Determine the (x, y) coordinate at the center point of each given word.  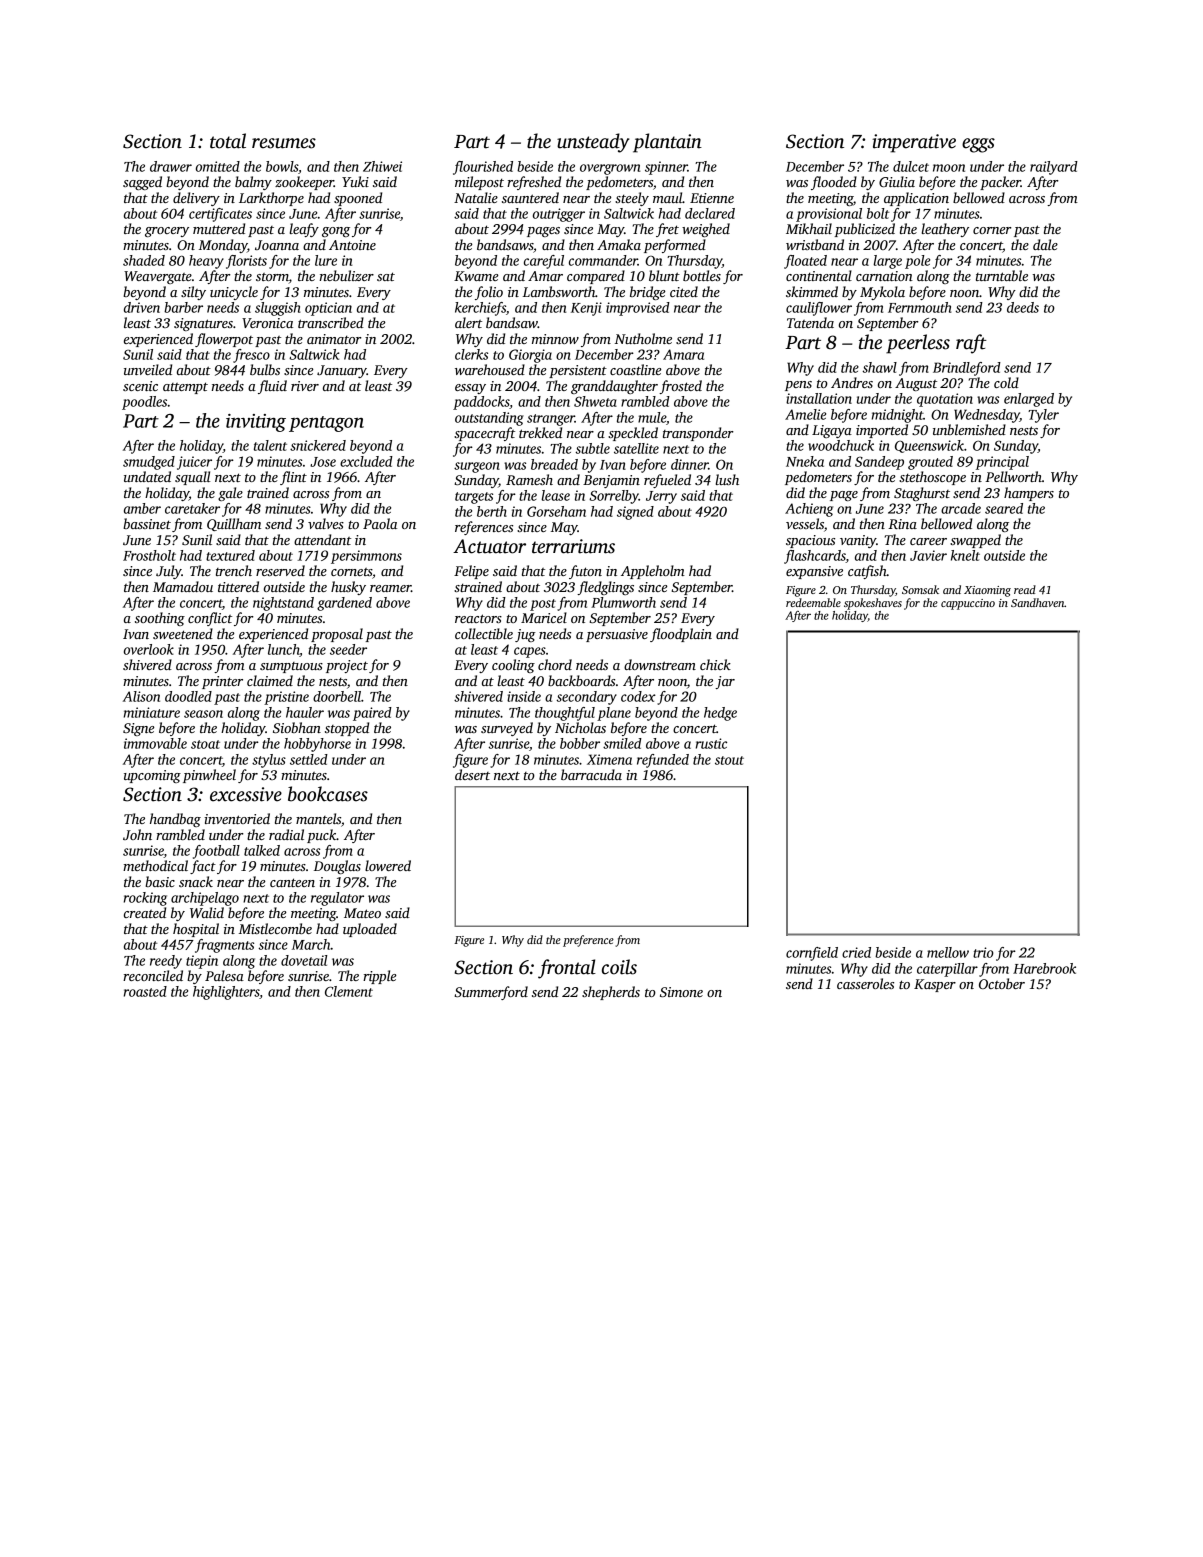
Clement (349, 991)
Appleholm (653, 572)
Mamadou (183, 586)
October (1002, 983)
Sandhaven (1038, 602)
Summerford (491, 993)
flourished (483, 168)
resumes (284, 143)
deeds (1023, 307)
